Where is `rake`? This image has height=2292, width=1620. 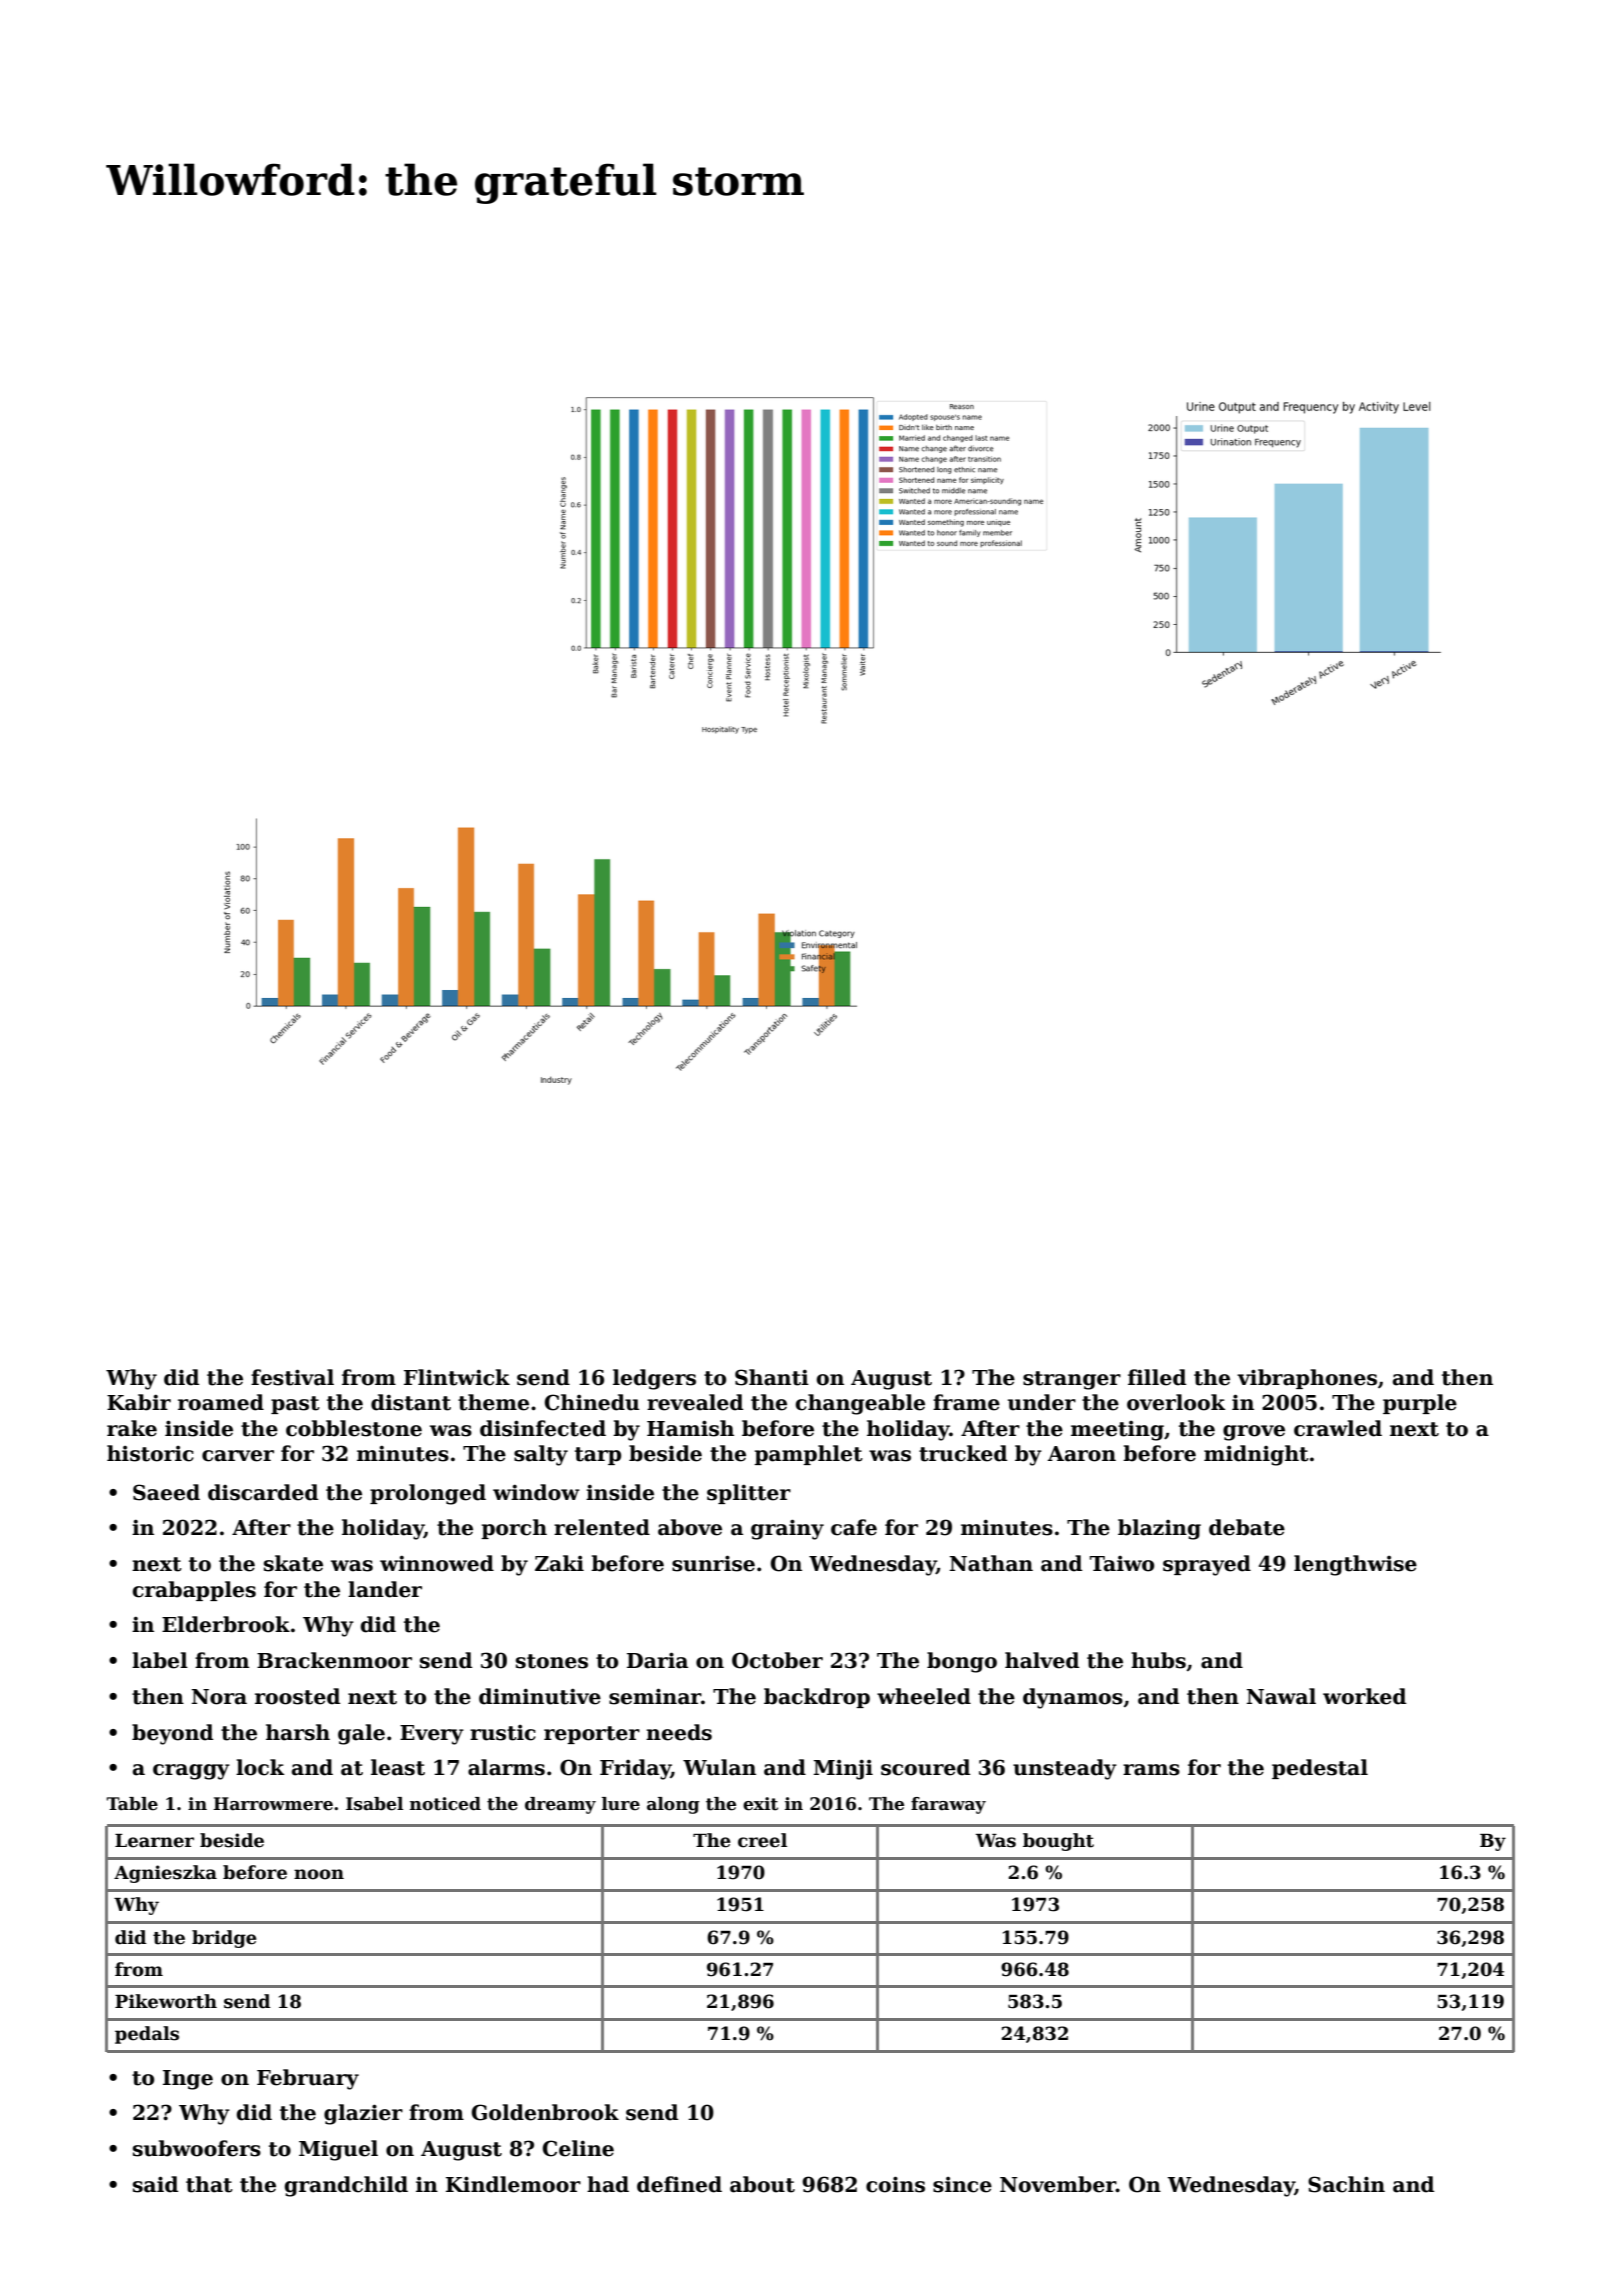
rake is located at coordinates (132, 1428).
